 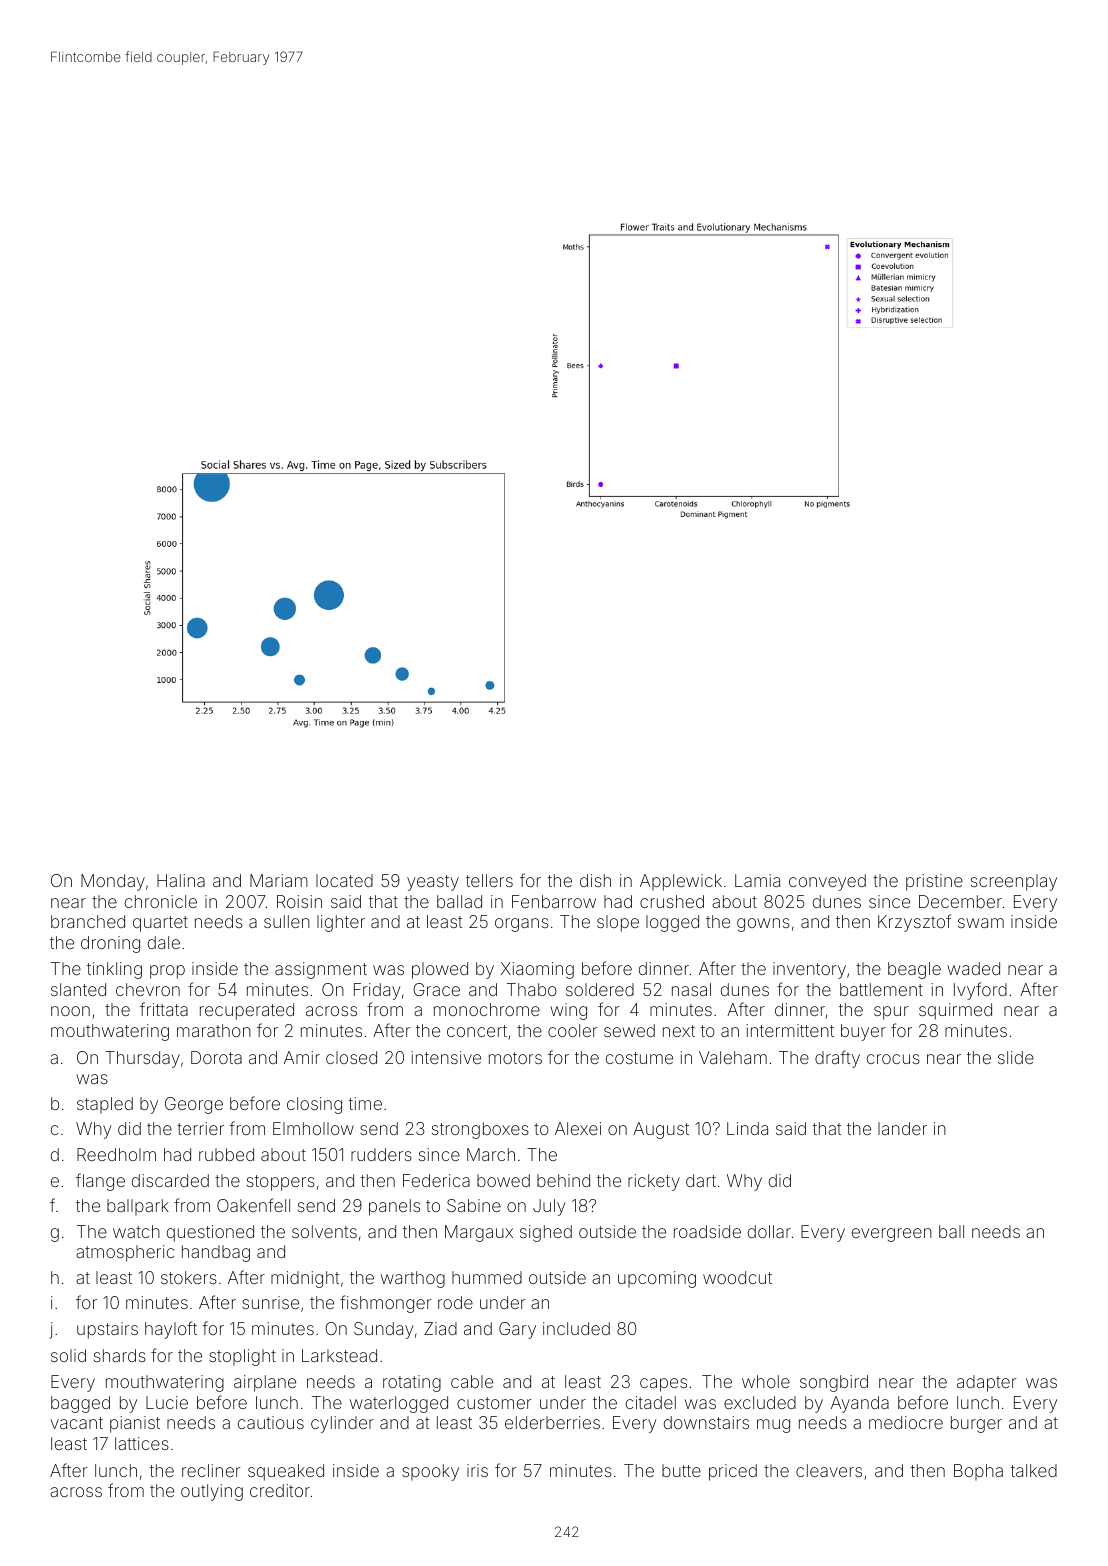 I want to click on sullen, so click(x=287, y=921).
